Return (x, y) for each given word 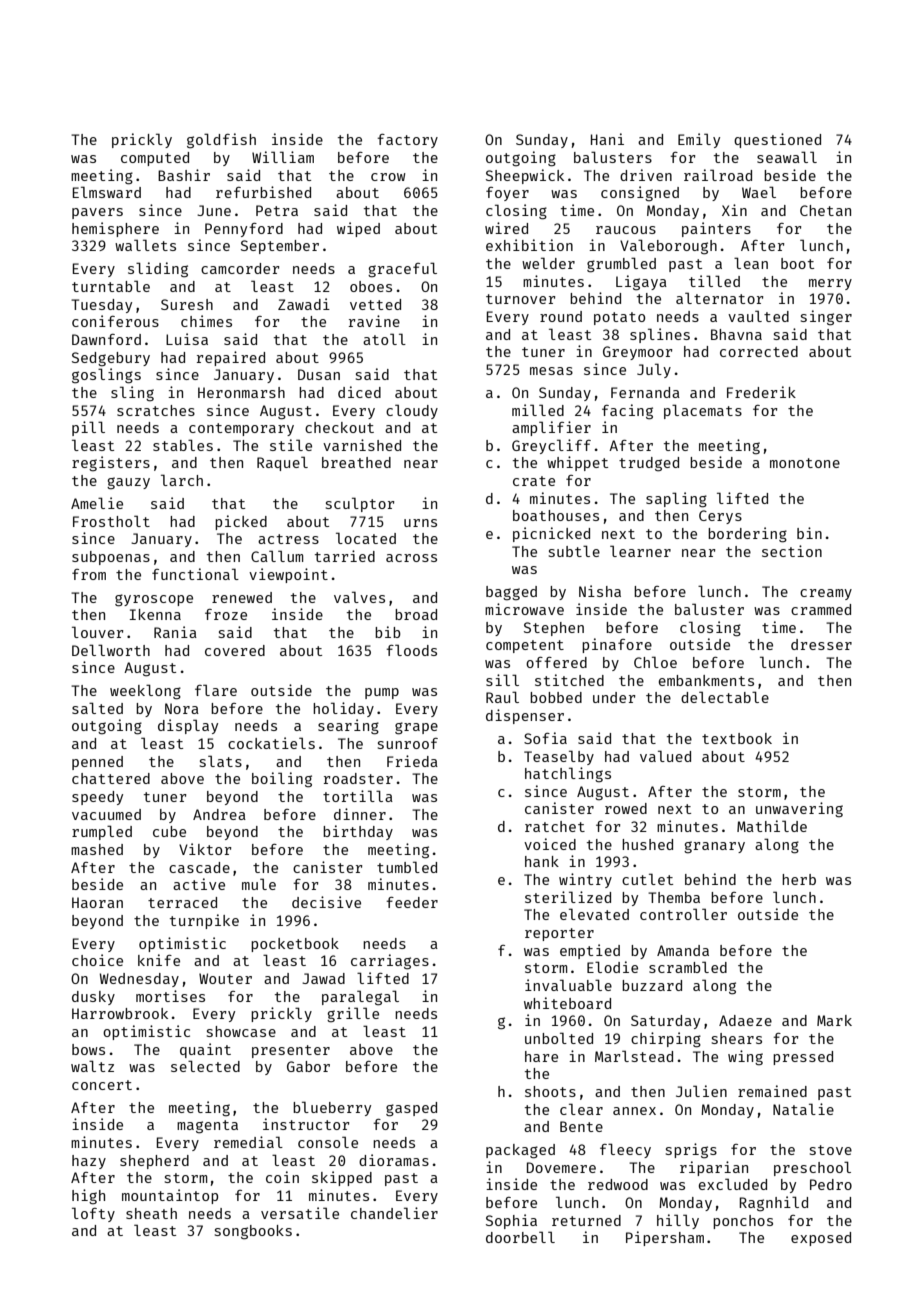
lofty (93, 1214)
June (214, 210)
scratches (156, 410)
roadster (358, 778)
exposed (821, 1239)
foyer (507, 194)
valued (665, 756)
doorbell (520, 1237)
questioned (777, 140)
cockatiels (271, 743)
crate (534, 481)
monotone (805, 463)
